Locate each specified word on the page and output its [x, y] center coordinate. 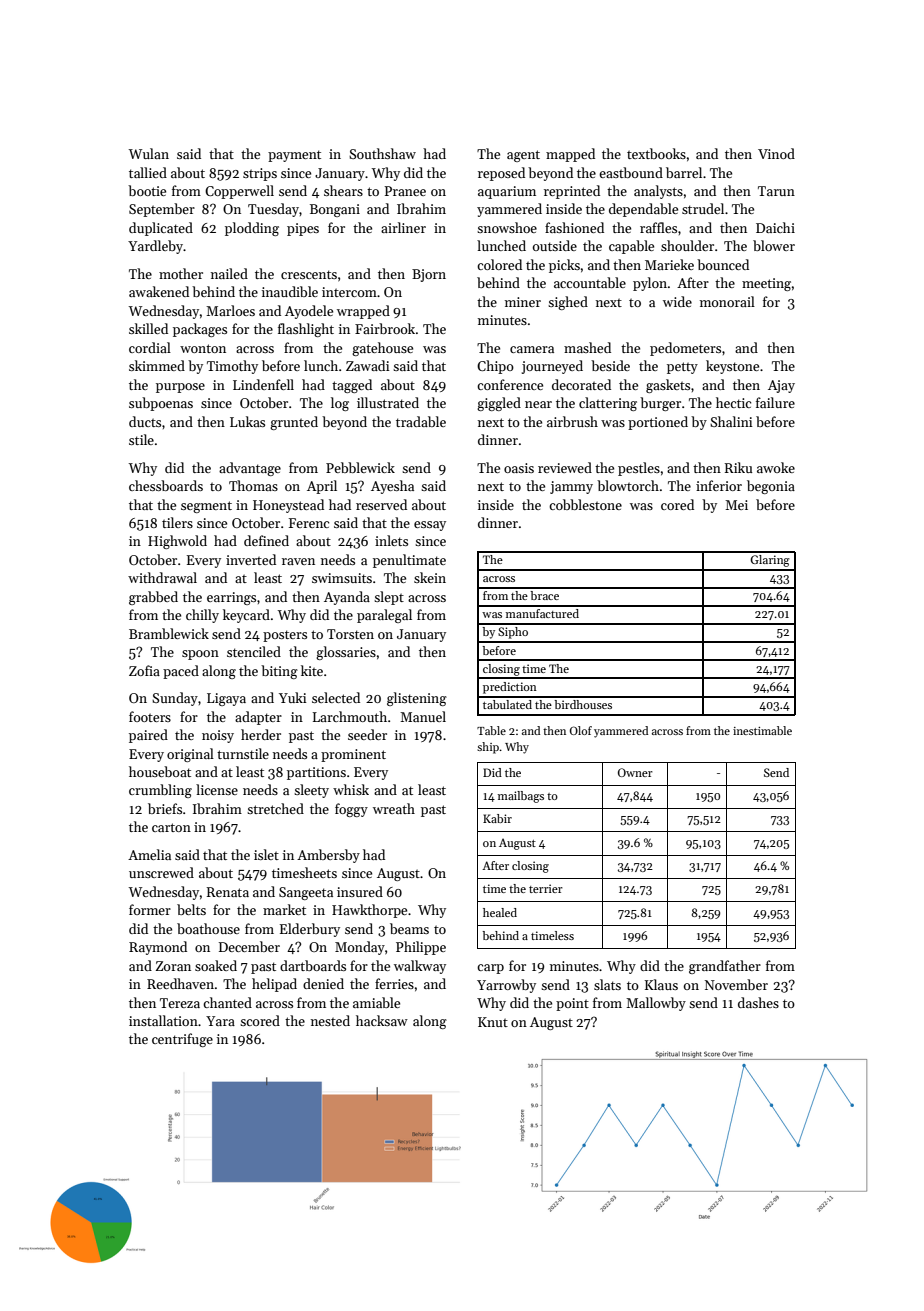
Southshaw [382, 153]
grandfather [725, 967]
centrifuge [182, 1040]
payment [294, 156]
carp [490, 969]
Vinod [776, 153]
